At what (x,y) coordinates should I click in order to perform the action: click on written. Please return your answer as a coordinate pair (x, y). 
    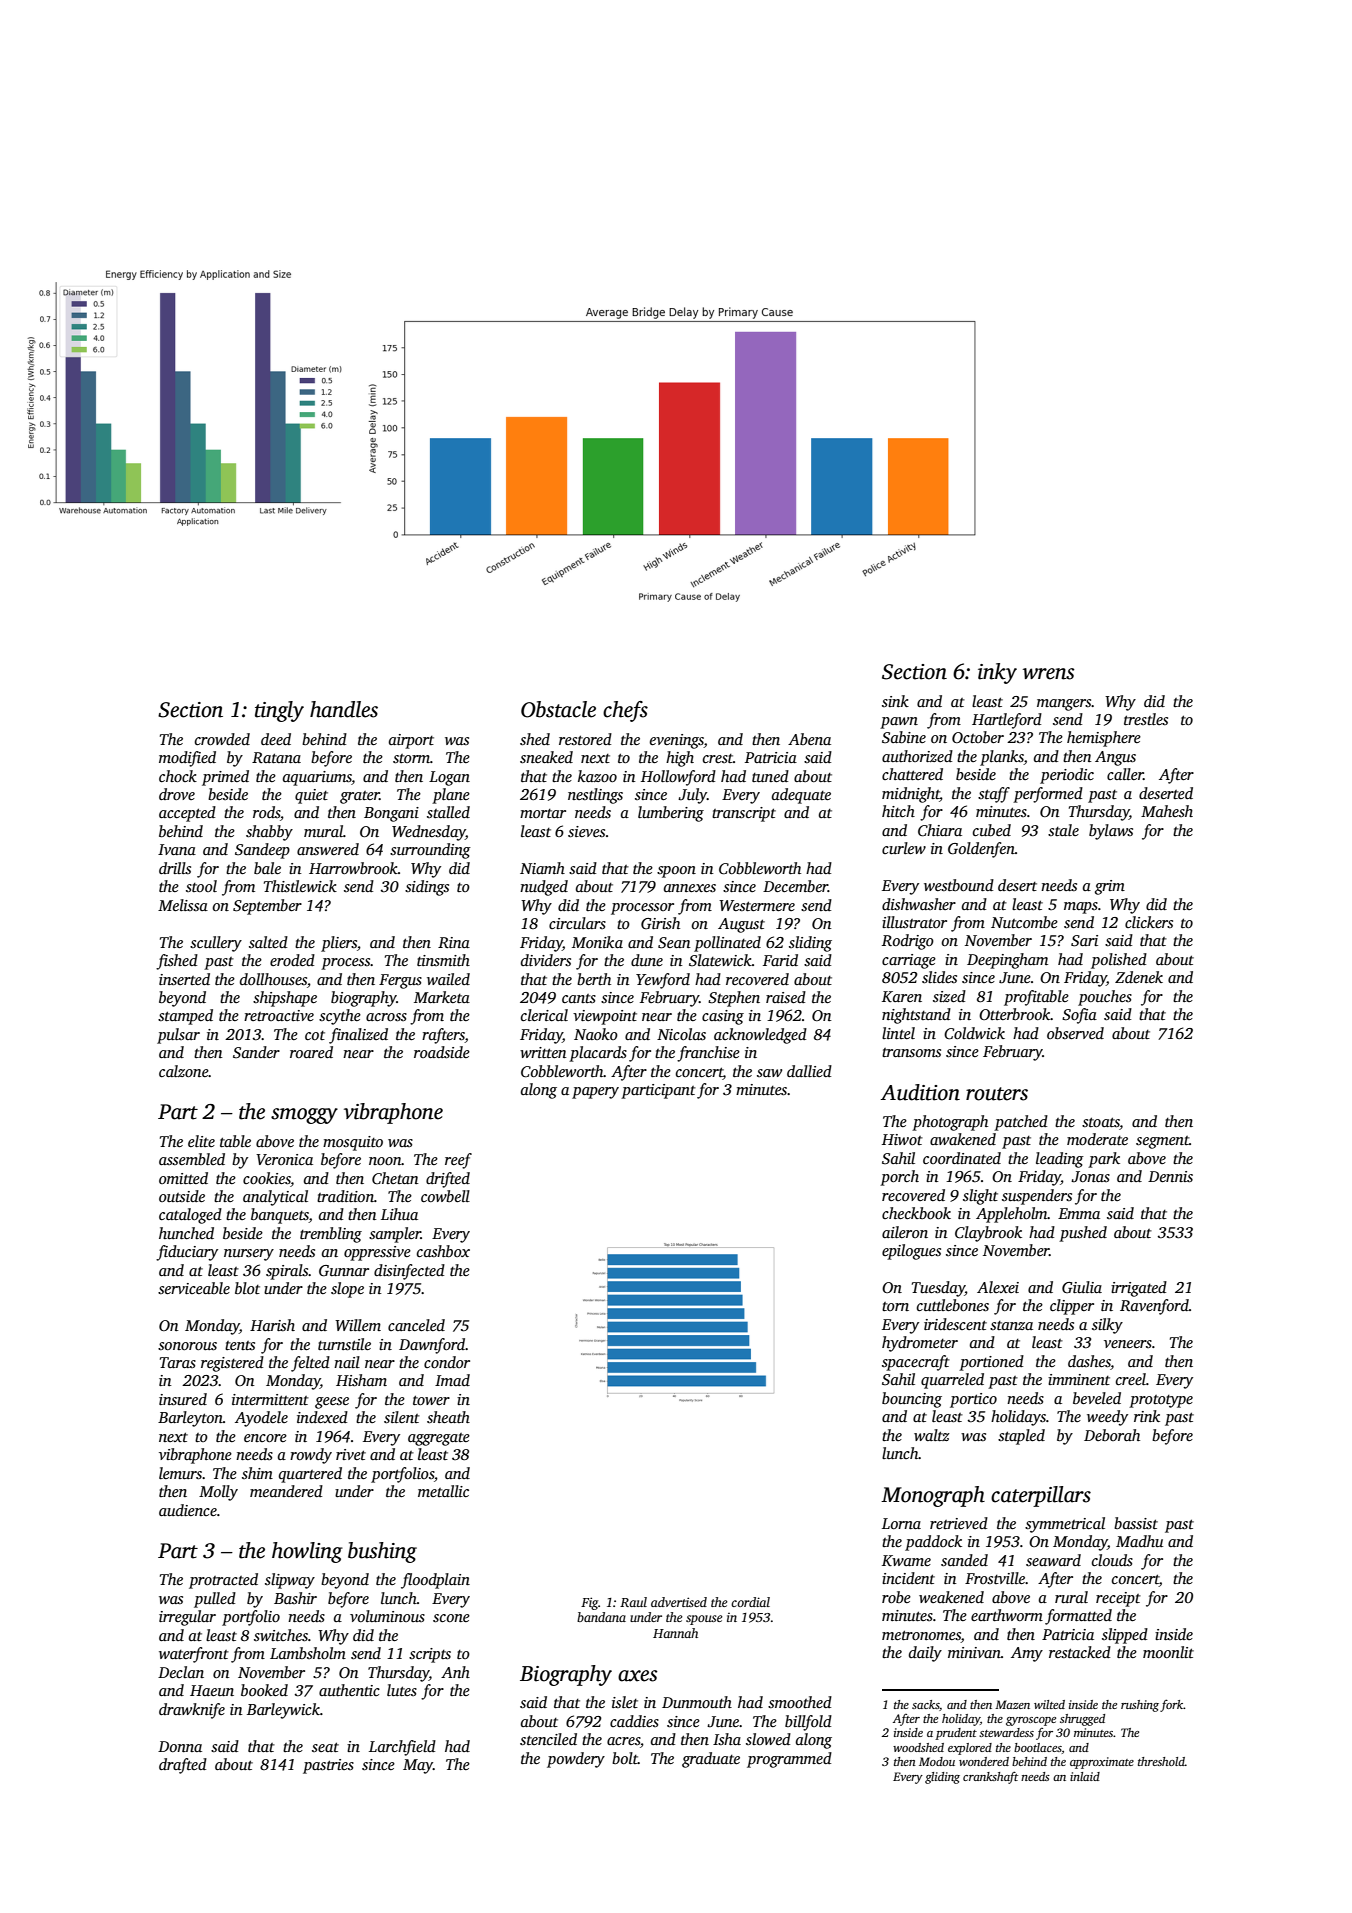
    Looking at the image, I should click on (543, 1052).
